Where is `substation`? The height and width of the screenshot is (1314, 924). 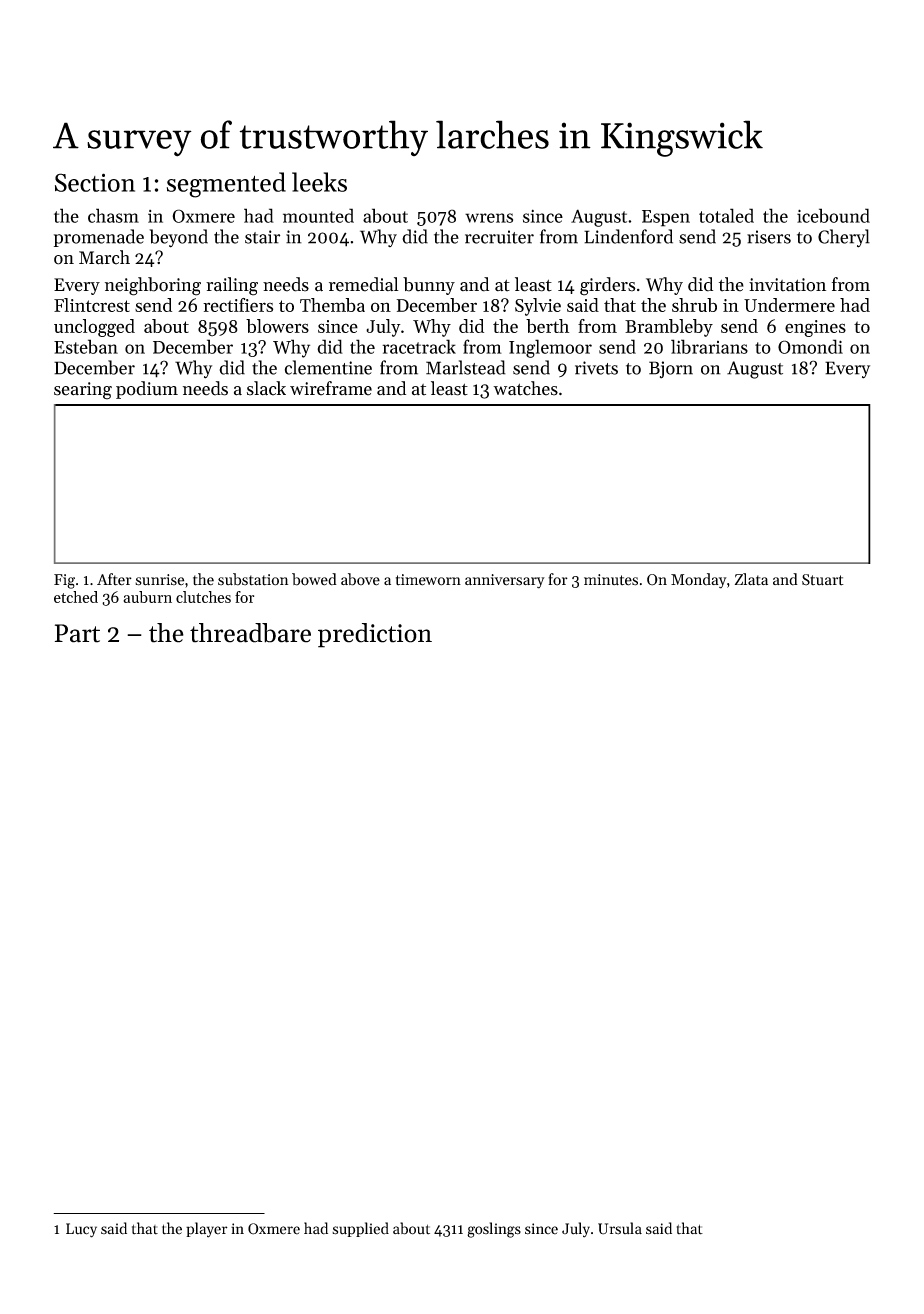 substation is located at coordinates (253, 579).
